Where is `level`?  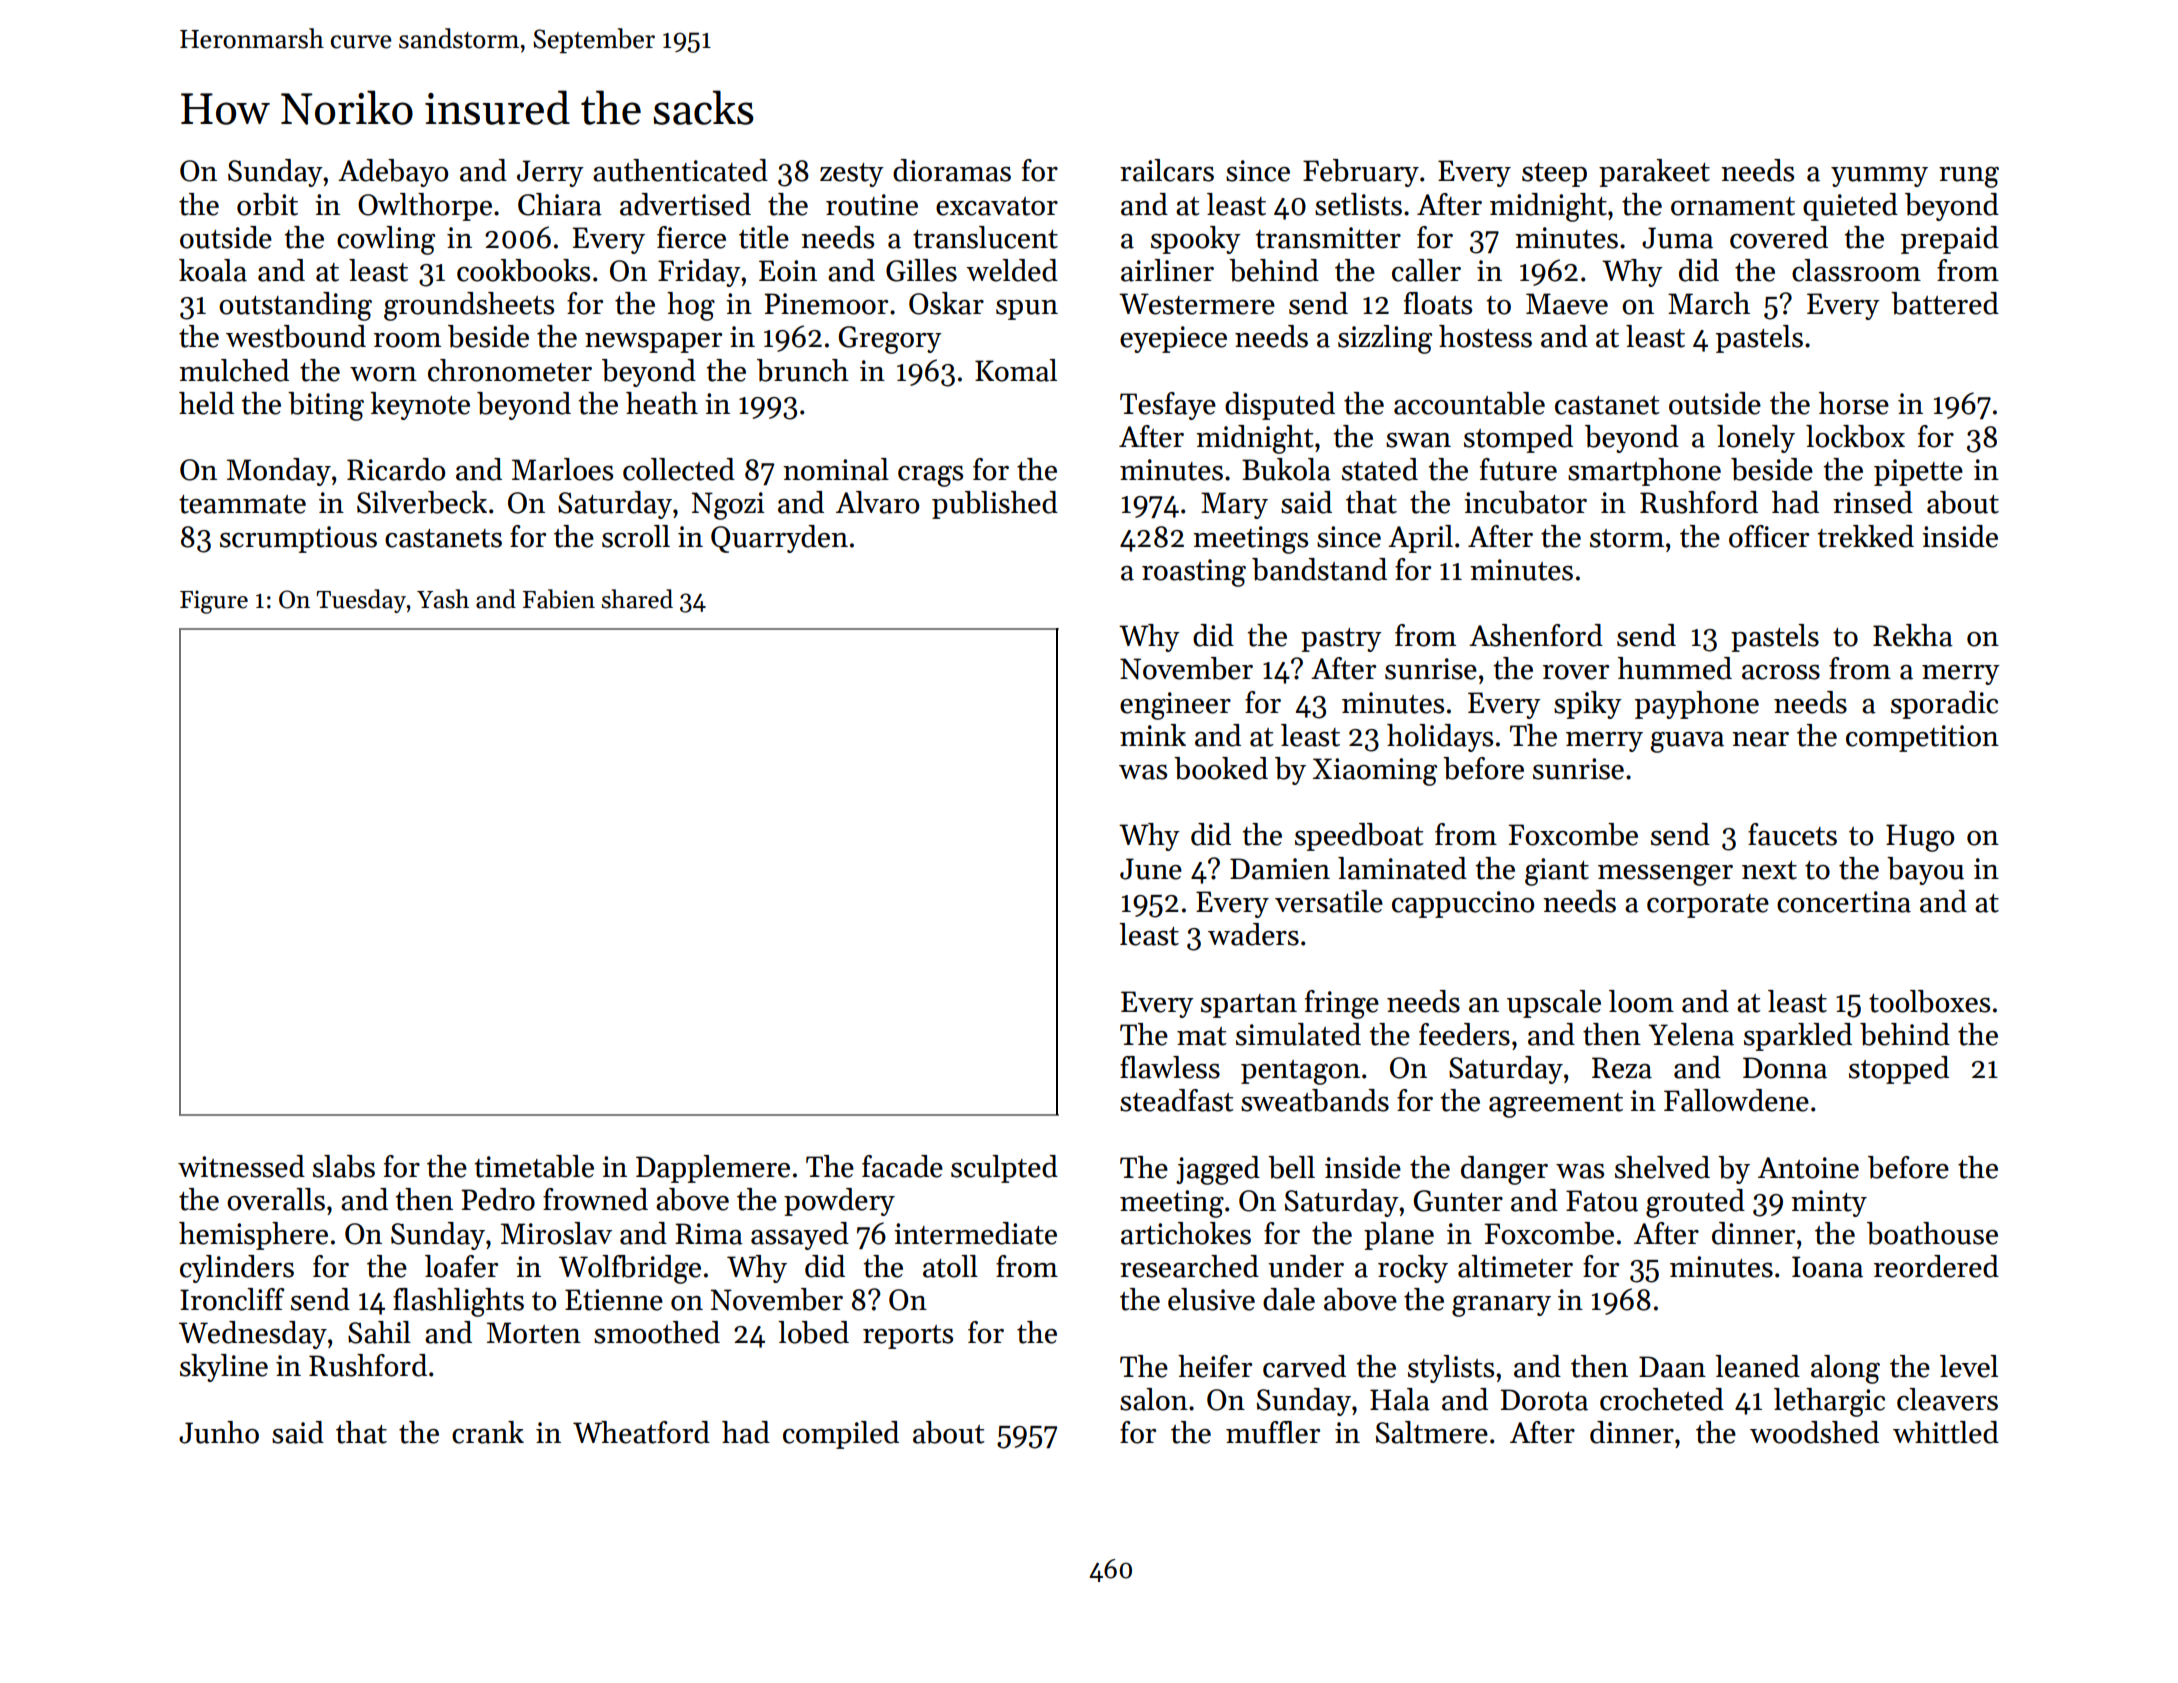 level is located at coordinates (1969, 1366).
